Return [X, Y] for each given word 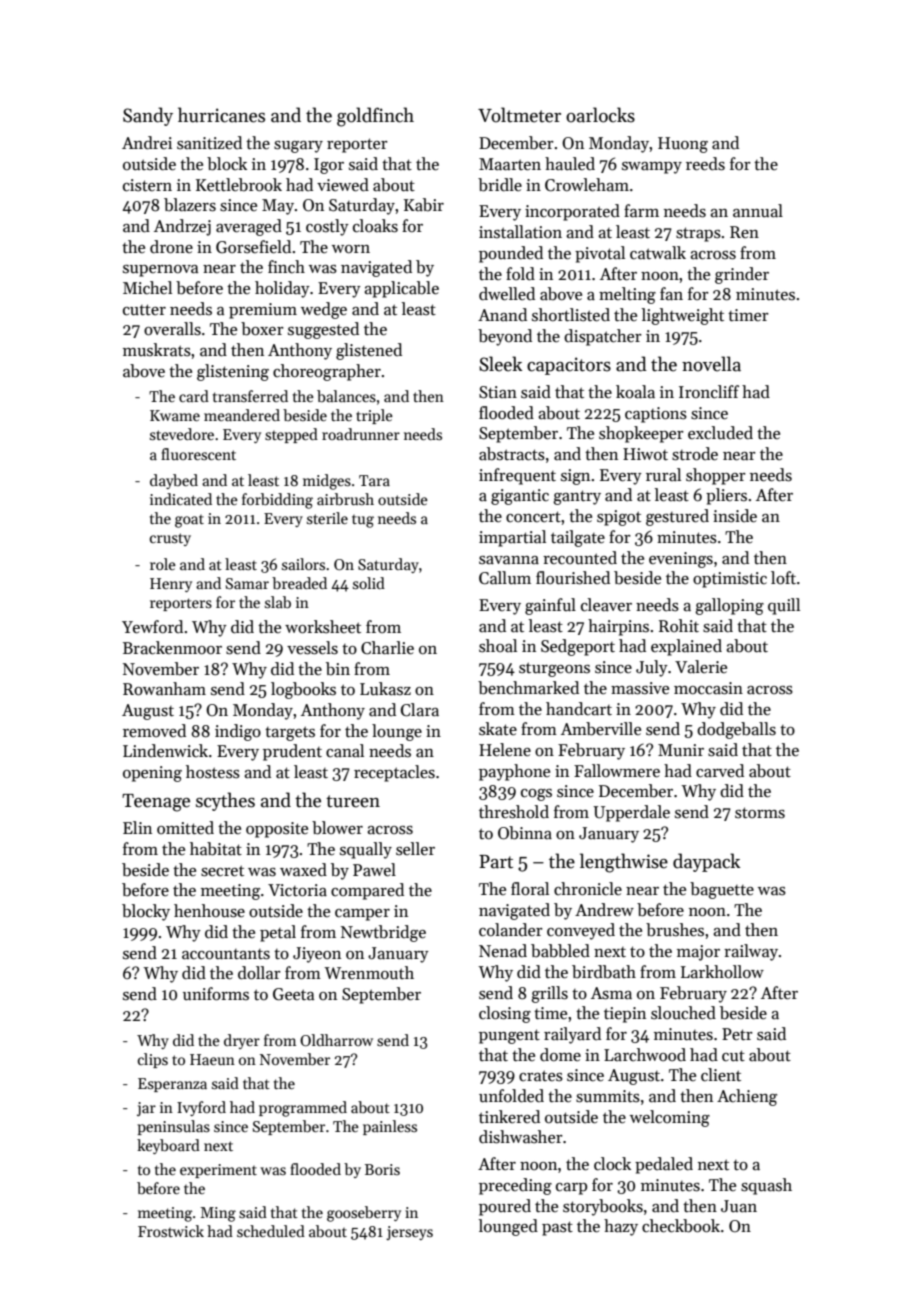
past [557, 1228]
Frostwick [171, 1231]
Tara [374, 480]
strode [695, 454]
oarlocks [600, 115]
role [163, 564]
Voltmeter [519, 115]
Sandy [148, 116]
